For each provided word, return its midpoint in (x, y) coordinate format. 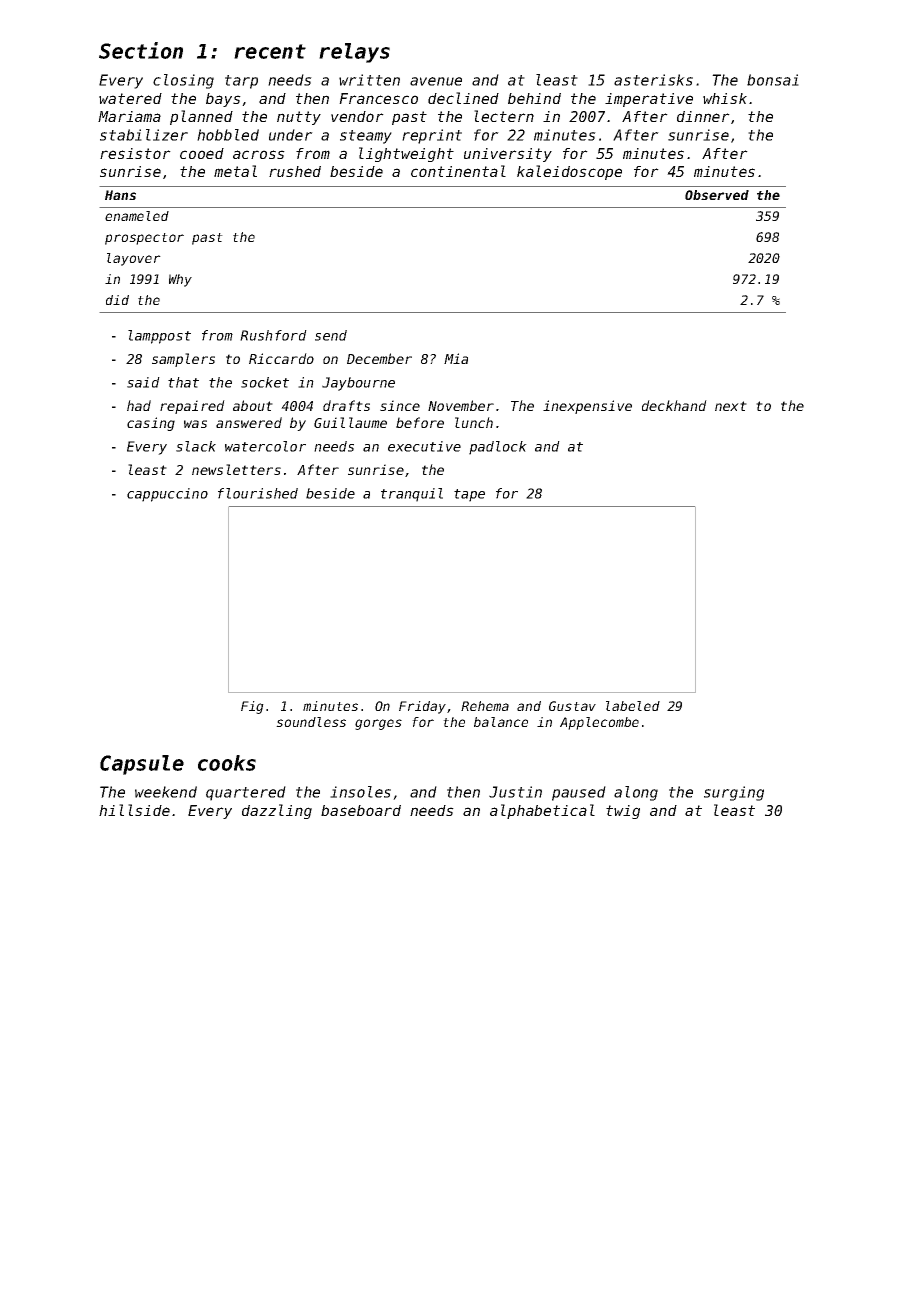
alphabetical (542, 811)
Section (141, 50)
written (369, 80)
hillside (134, 810)
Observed (717, 195)
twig (623, 812)
